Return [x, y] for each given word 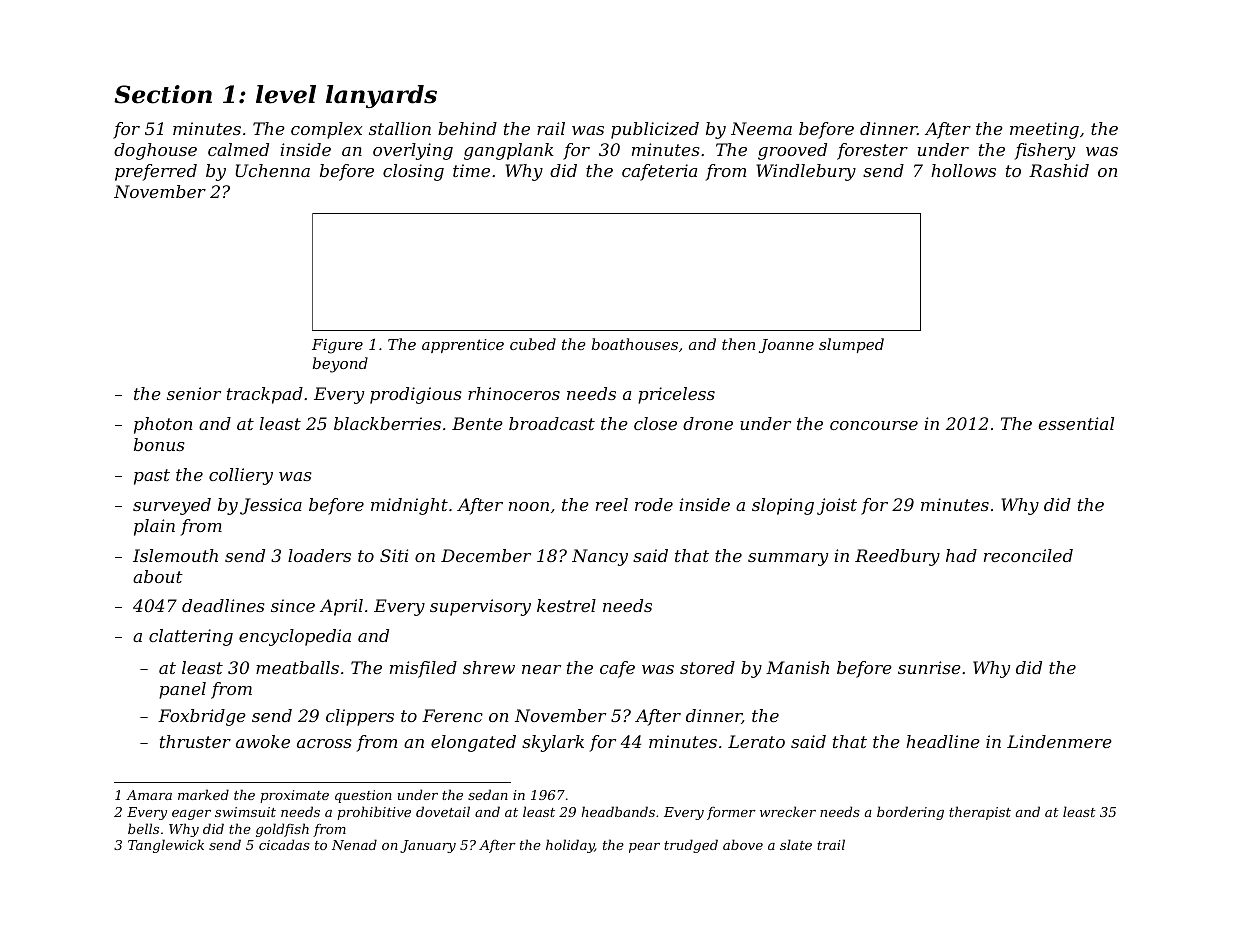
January [428, 846]
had [961, 555]
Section [163, 94]
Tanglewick [166, 846]
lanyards [381, 96]
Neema [761, 128]
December [486, 555]
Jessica [271, 506]
